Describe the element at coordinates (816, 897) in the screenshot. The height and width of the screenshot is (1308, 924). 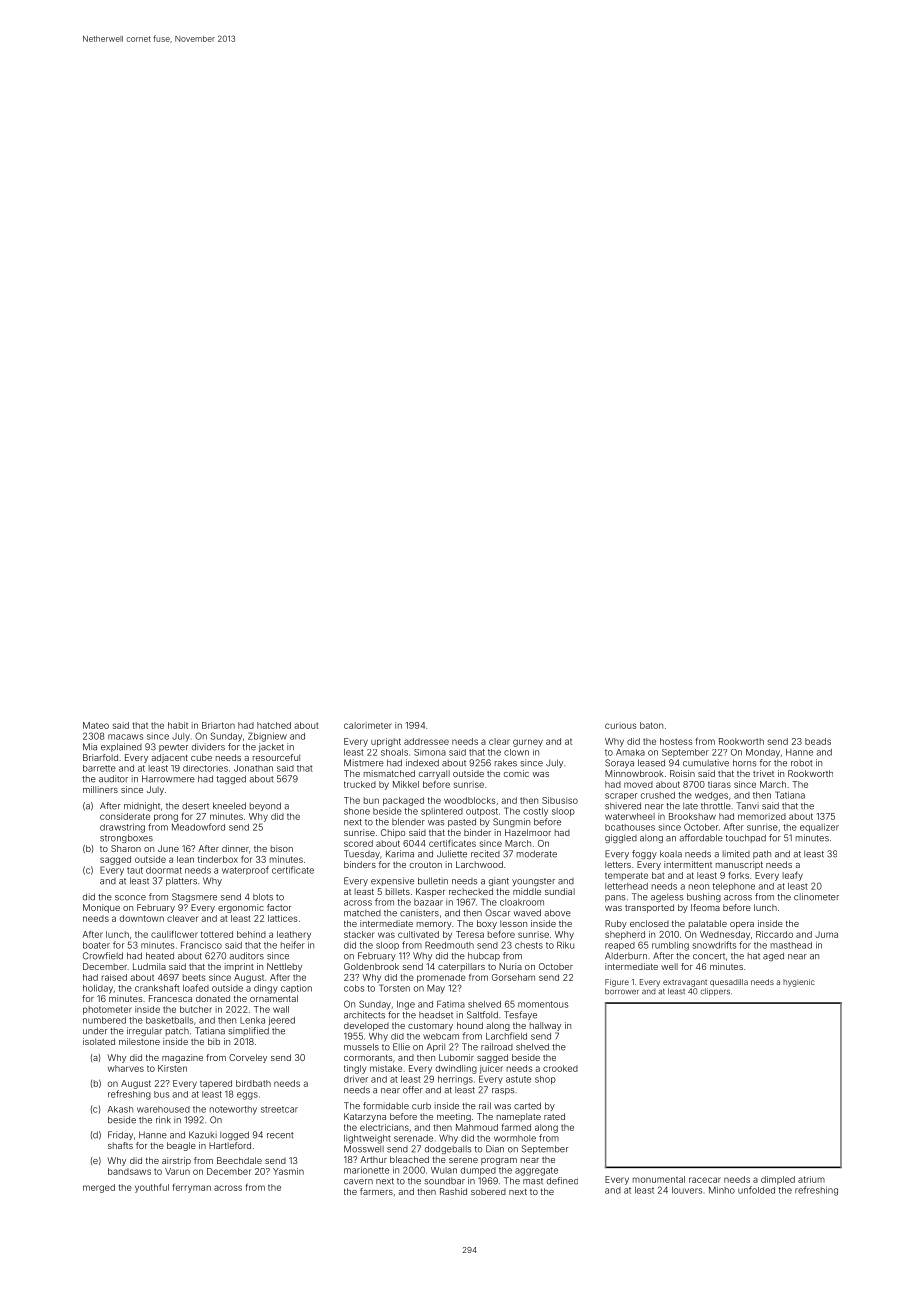
I see `clinometer` at that location.
